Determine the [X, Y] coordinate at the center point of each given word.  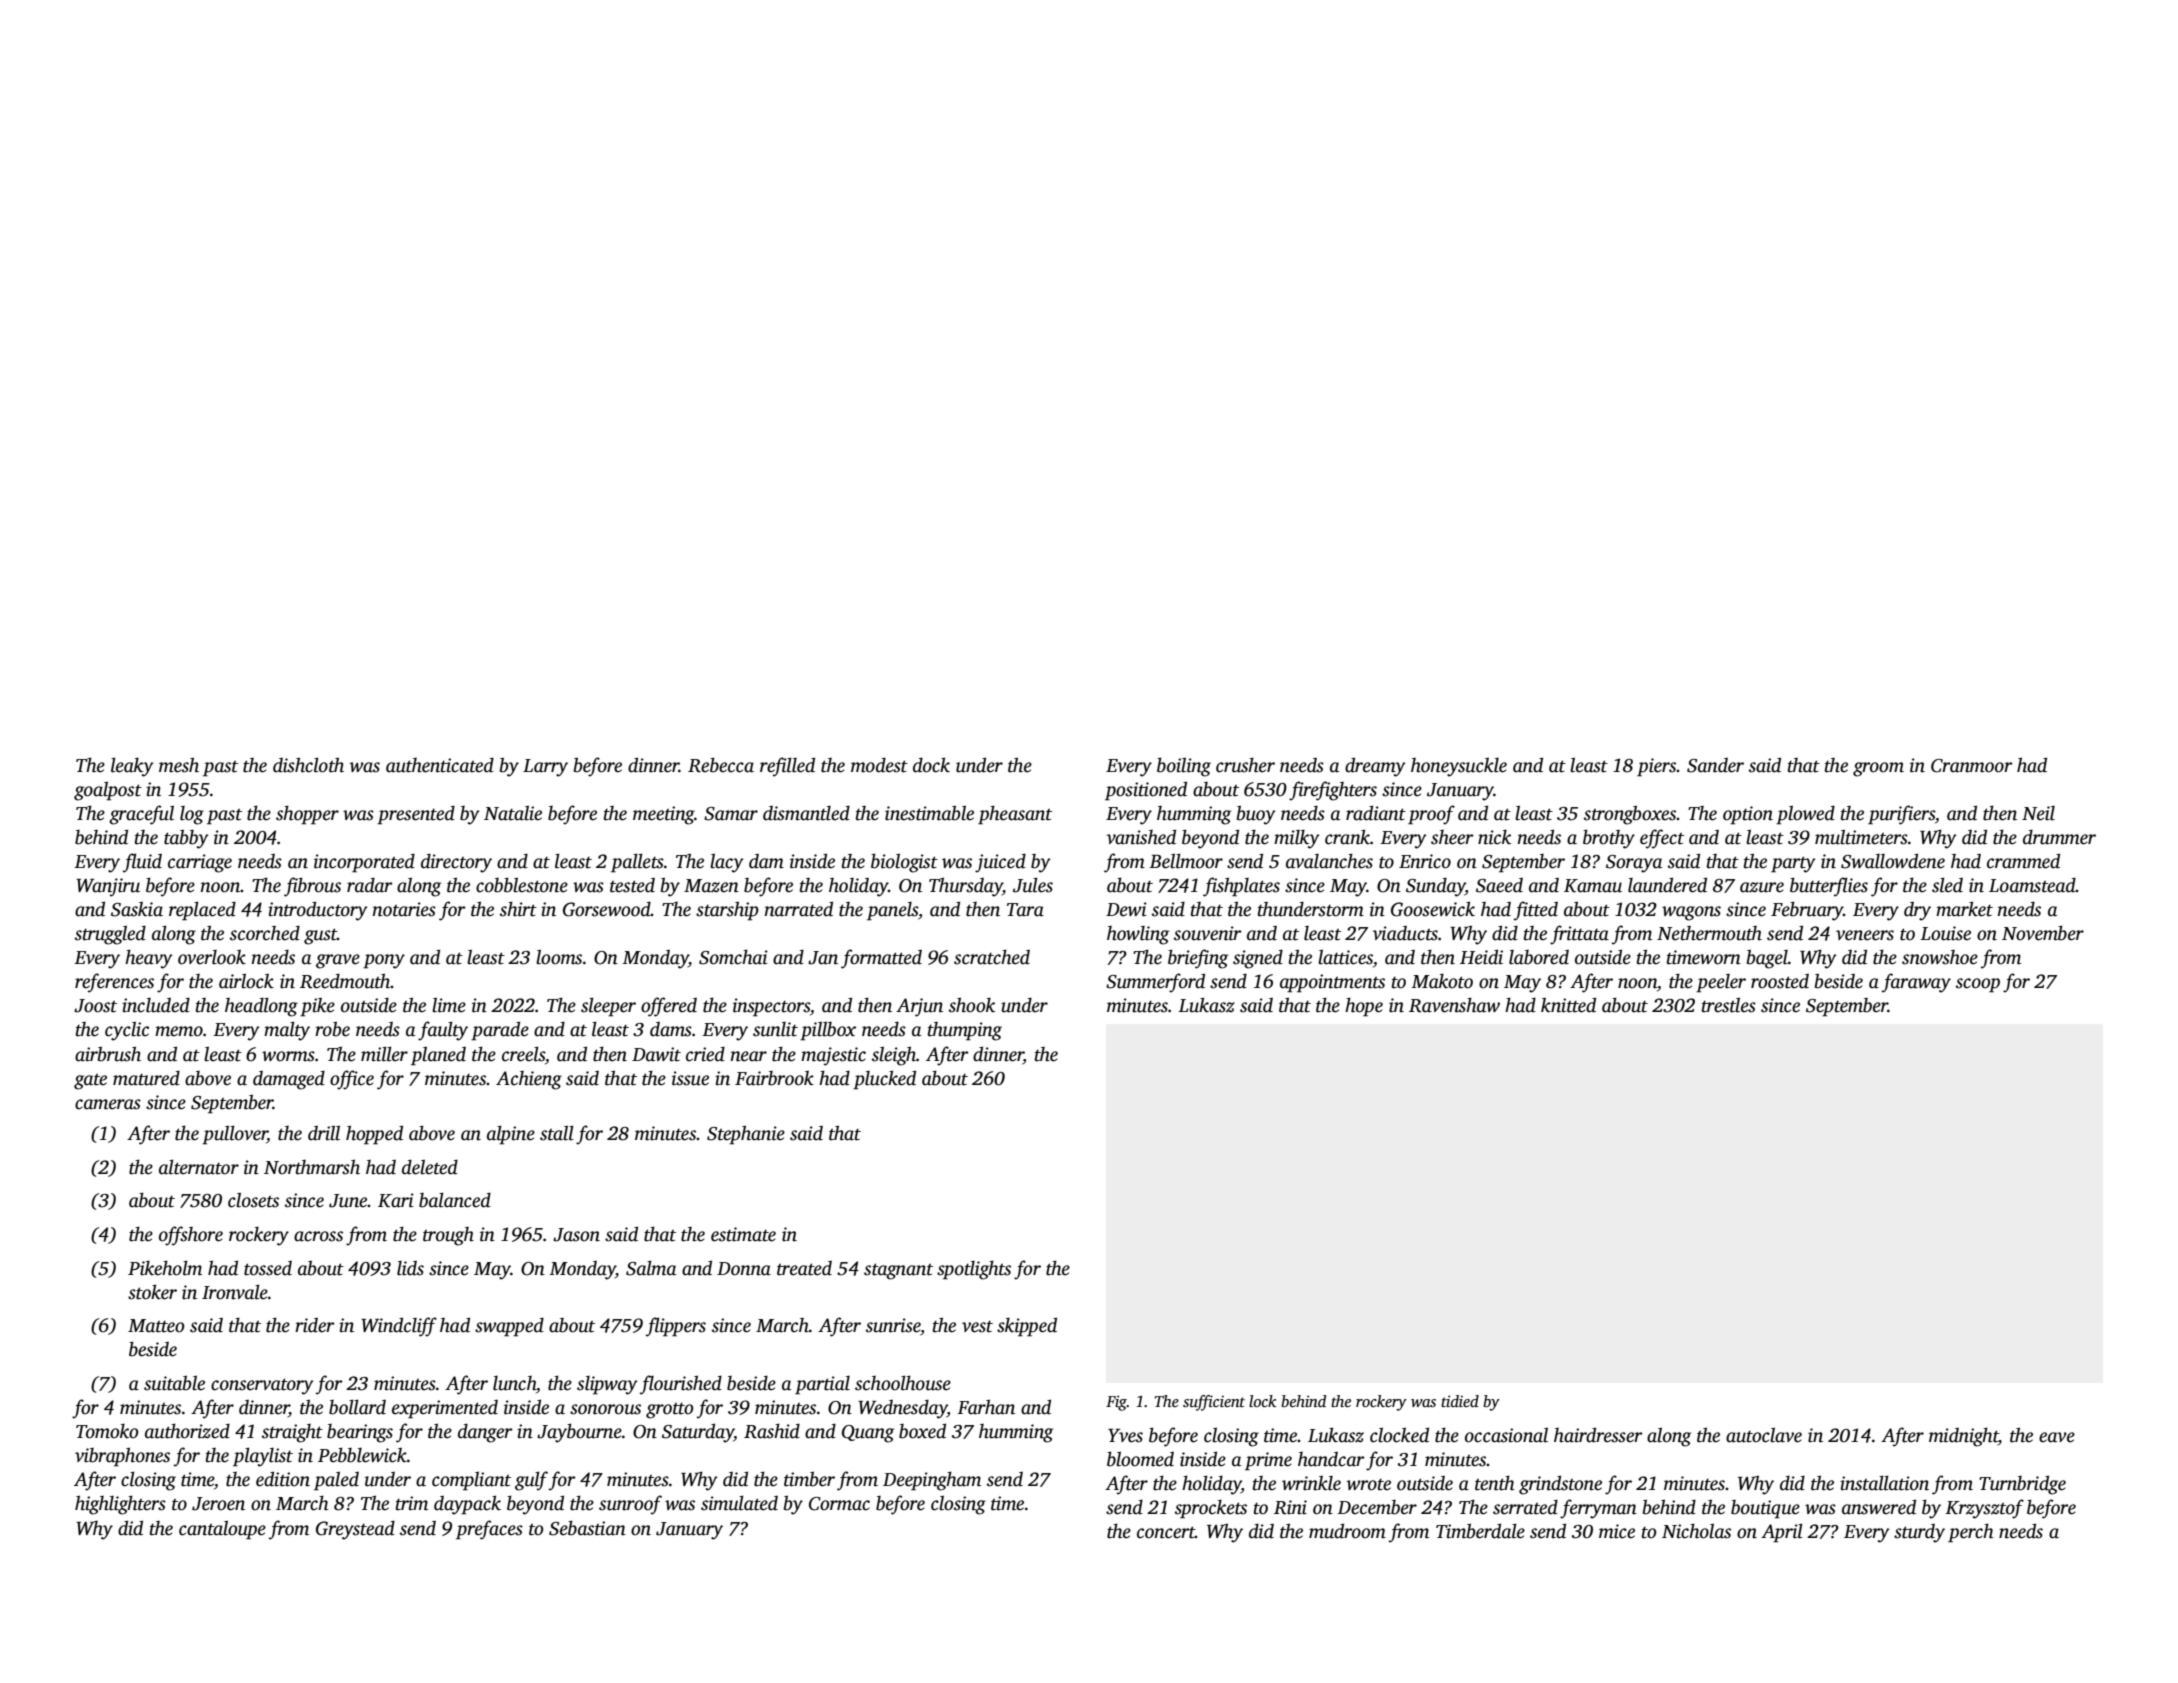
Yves [1125, 1436]
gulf [531, 1481]
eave [2057, 1437]
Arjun [919, 1007]
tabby [186, 839]
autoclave [1764, 1435]
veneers [1865, 935]
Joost [95, 1006]
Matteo [156, 1326]
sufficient [1214, 1403]
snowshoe [1940, 957]
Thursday [966, 887]
